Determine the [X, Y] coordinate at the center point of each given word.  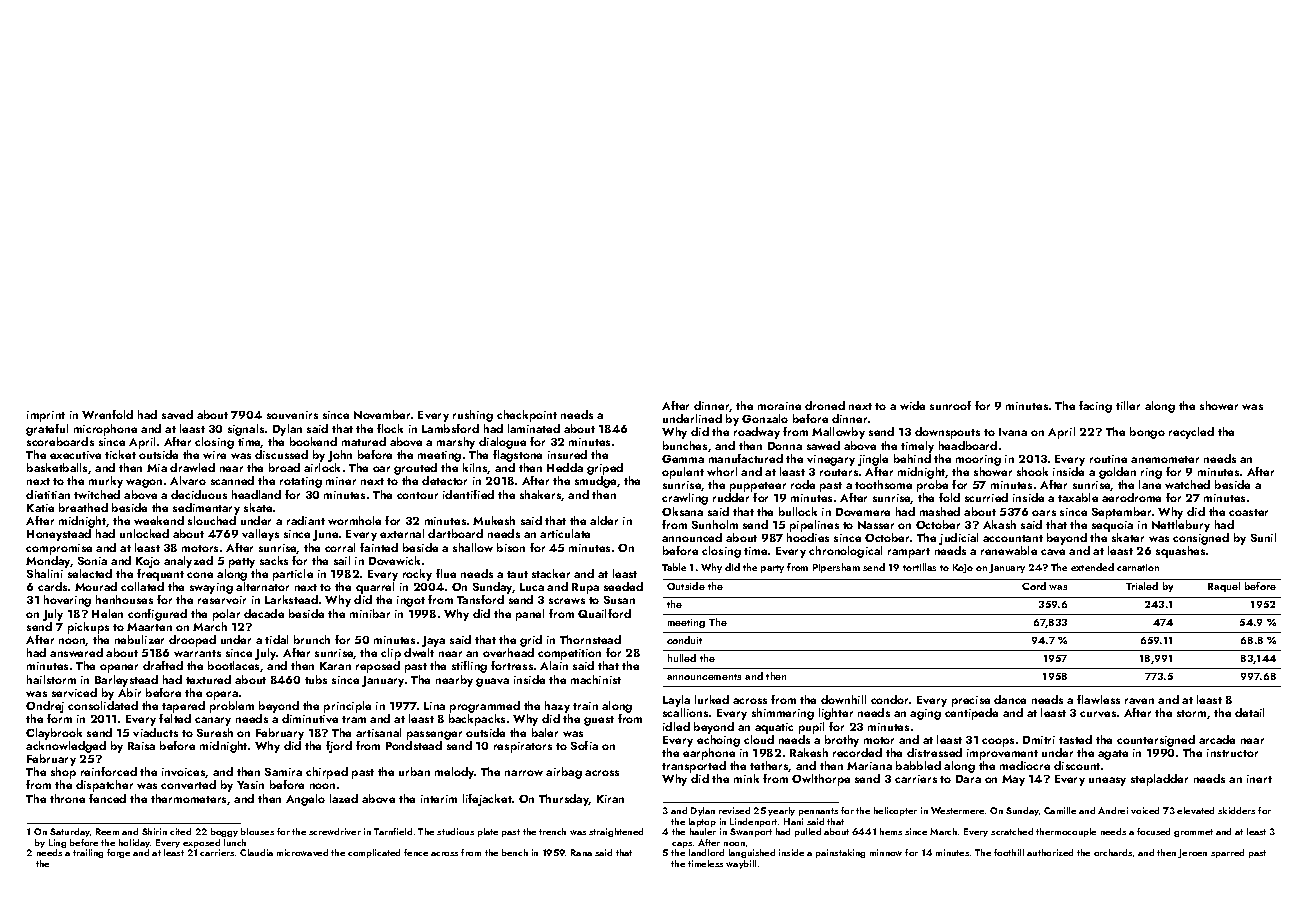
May [1013, 780]
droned [825, 405]
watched [1187, 484]
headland [256, 494]
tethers [769, 766]
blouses [257, 831]
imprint [46, 416]
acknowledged [66, 747]
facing [1095, 407]
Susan [619, 600]
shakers [541, 495]
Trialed [1142, 586]
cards [52, 586]
